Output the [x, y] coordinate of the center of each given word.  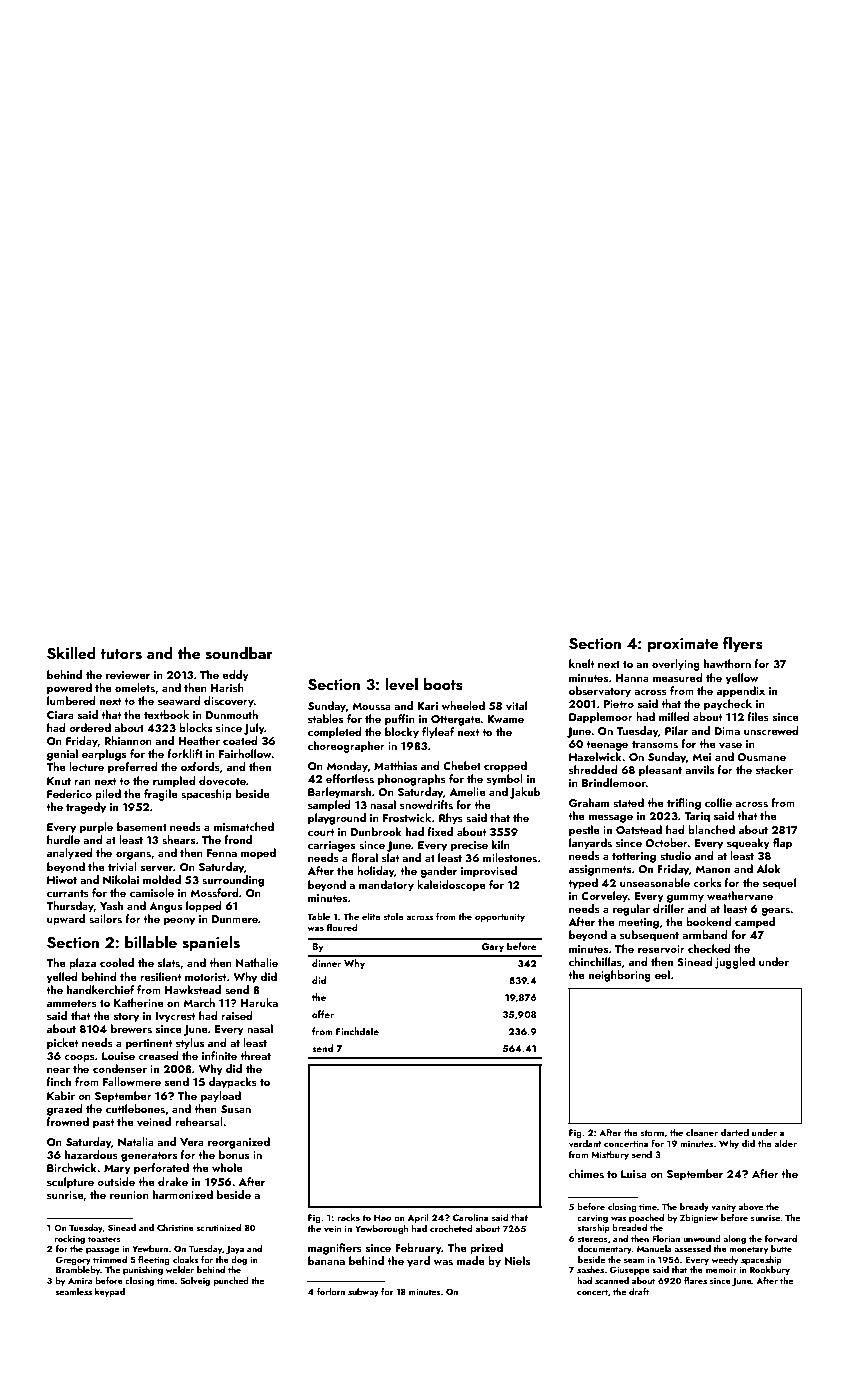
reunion [129, 1195]
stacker [774, 769]
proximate [683, 645]
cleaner [702, 1132]
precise [469, 846]
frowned [68, 1121]
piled [108, 795]
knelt [581, 663]
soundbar [239, 653]
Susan [236, 1109]
